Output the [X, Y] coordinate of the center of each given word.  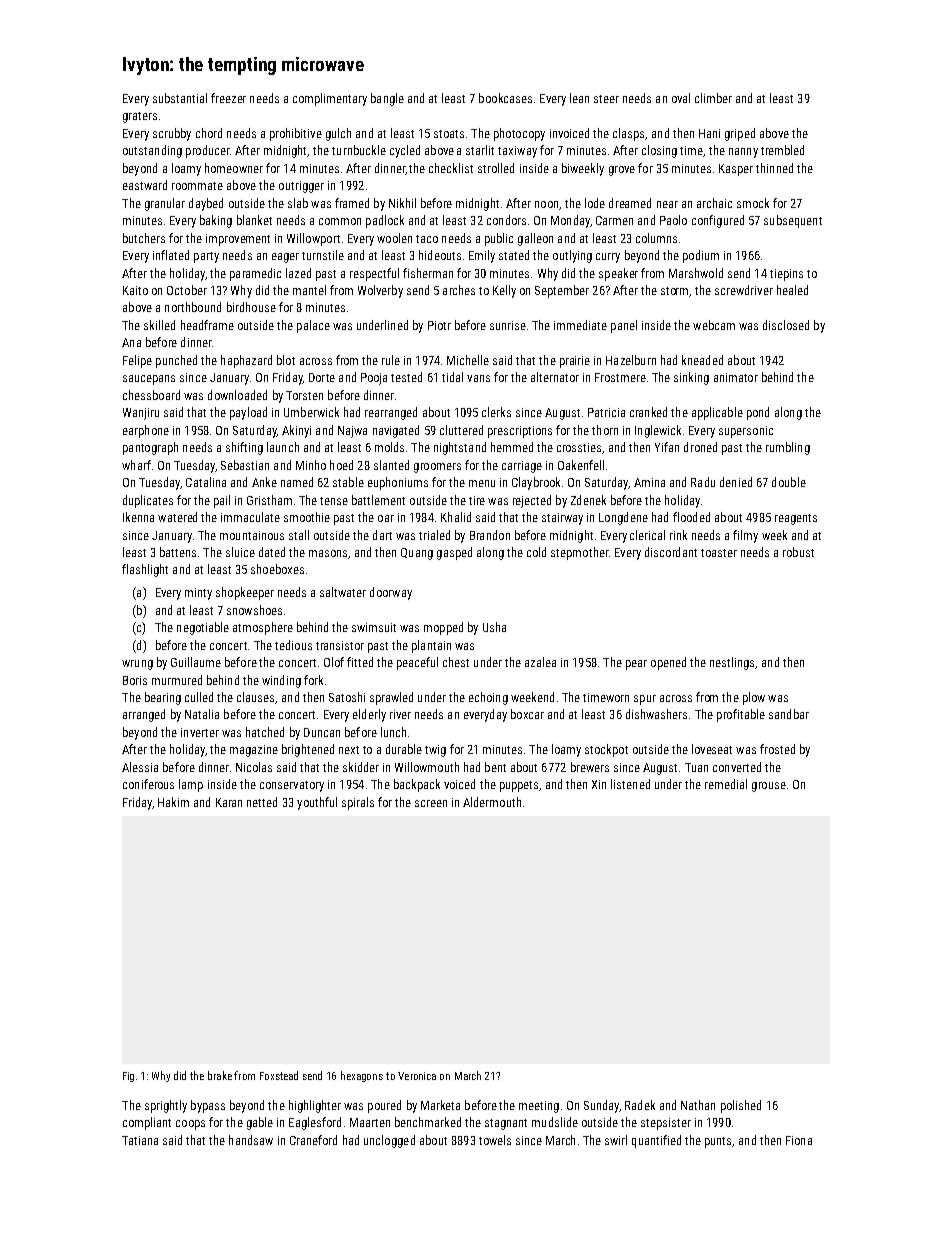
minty [198, 594]
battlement [378, 500]
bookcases [505, 98]
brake [220, 1075]
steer [606, 99]
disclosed [786, 325]
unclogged [389, 1141]
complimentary [330, 99]
